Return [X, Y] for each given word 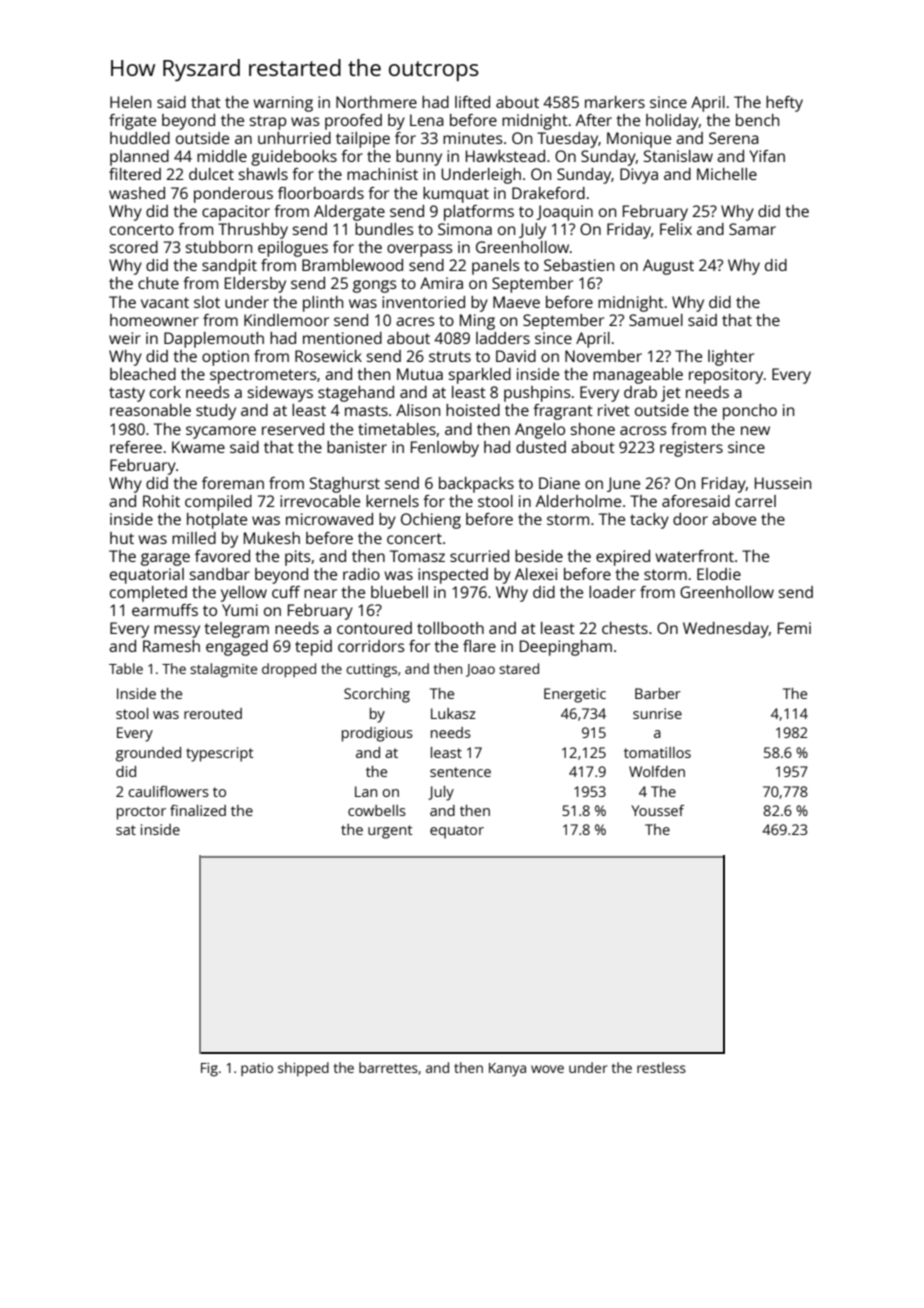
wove [547, 1069]
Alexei [536, 574]
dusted [541, 447]
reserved [293, 429]
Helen [130, 102]
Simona [465, 229]
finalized [198, 810]
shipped [303, 1069]
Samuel [656, 320]
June [623, 484]
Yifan [767, 156]
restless [661, 1067]
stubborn [219, 247]
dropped [289, 670]
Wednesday [726, 630]
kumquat [456, 195]
